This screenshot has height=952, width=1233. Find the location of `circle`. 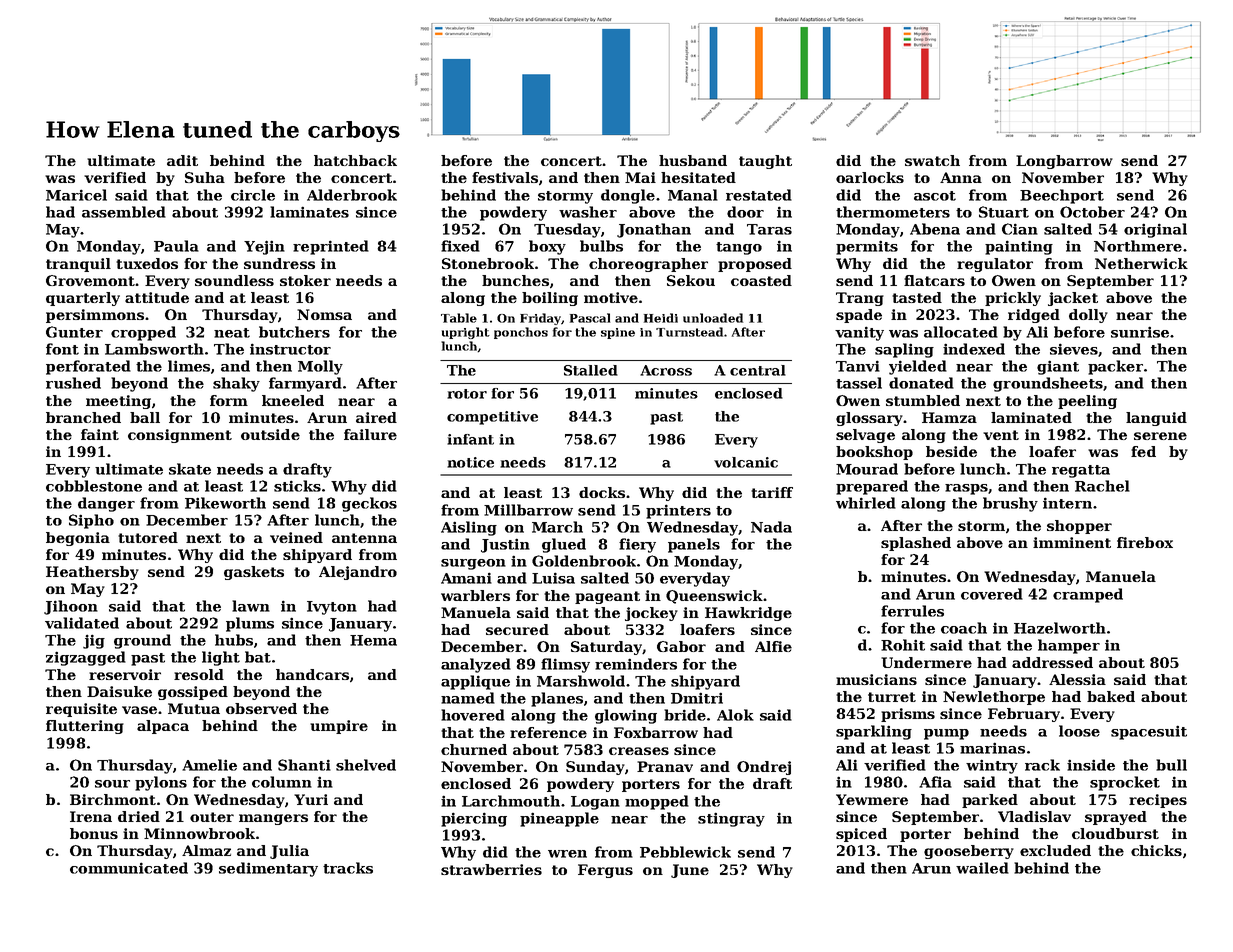

circle is located at coordinates (253, 195).
